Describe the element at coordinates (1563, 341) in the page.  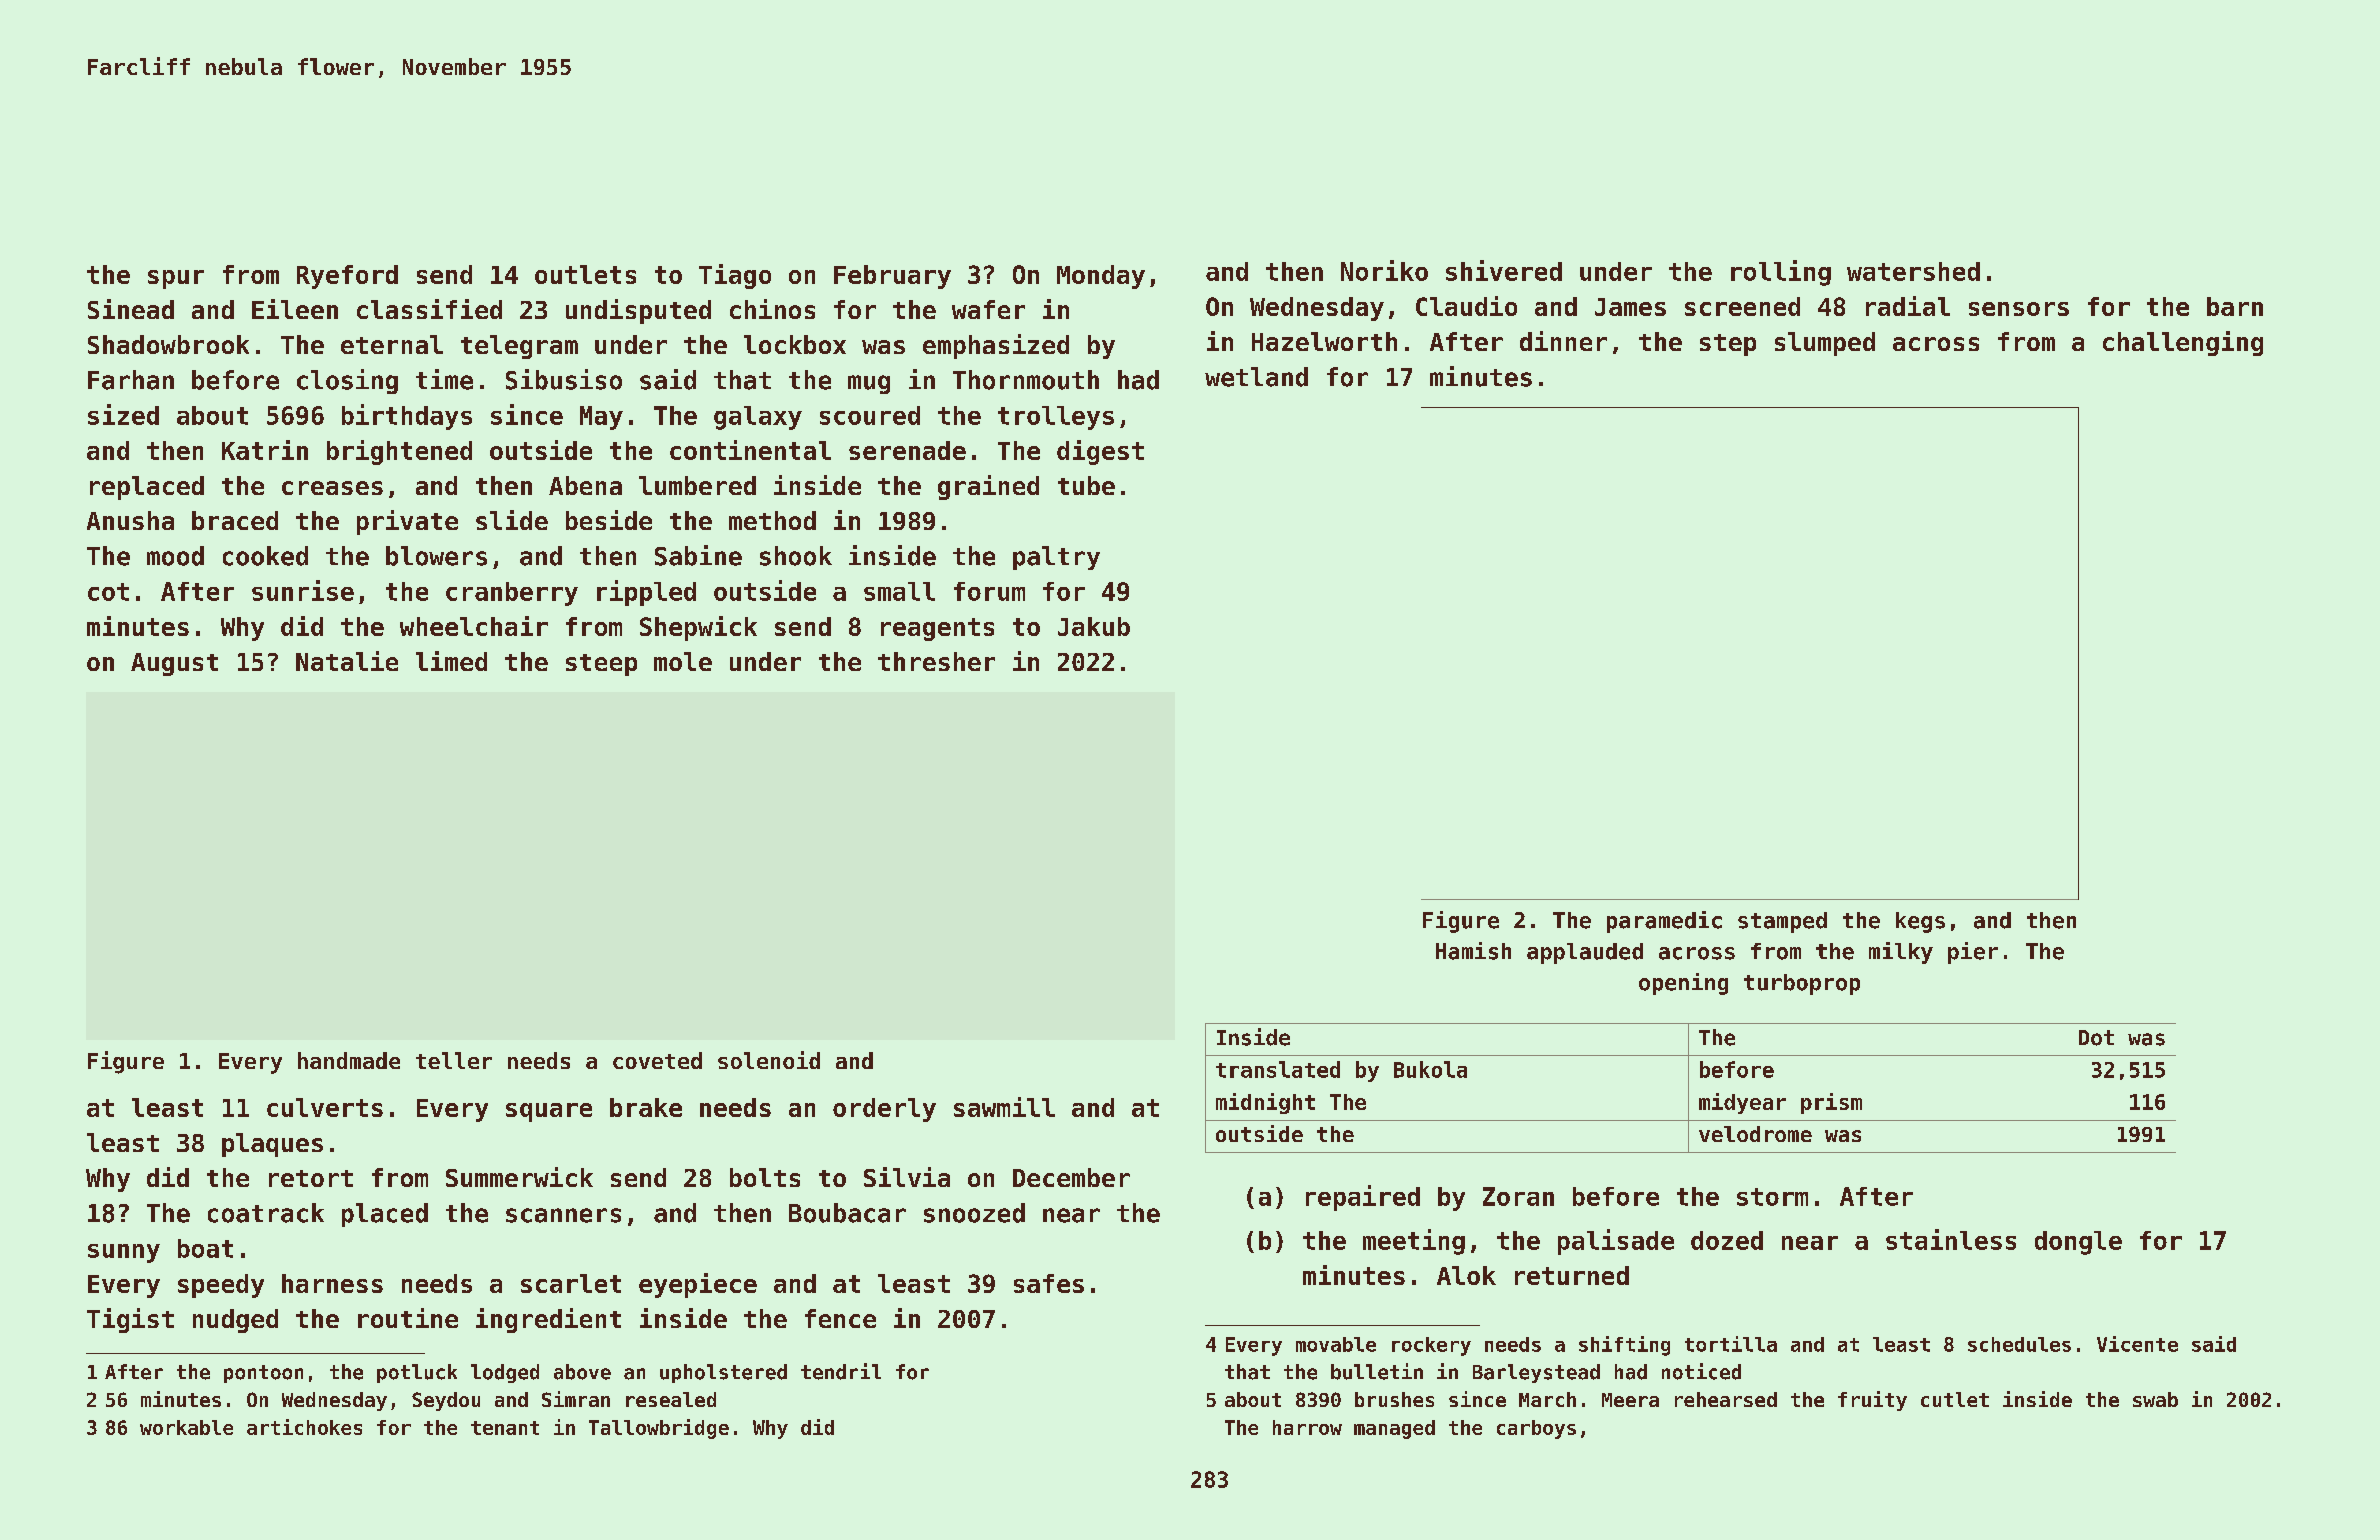
I see `dinner` at that location.
